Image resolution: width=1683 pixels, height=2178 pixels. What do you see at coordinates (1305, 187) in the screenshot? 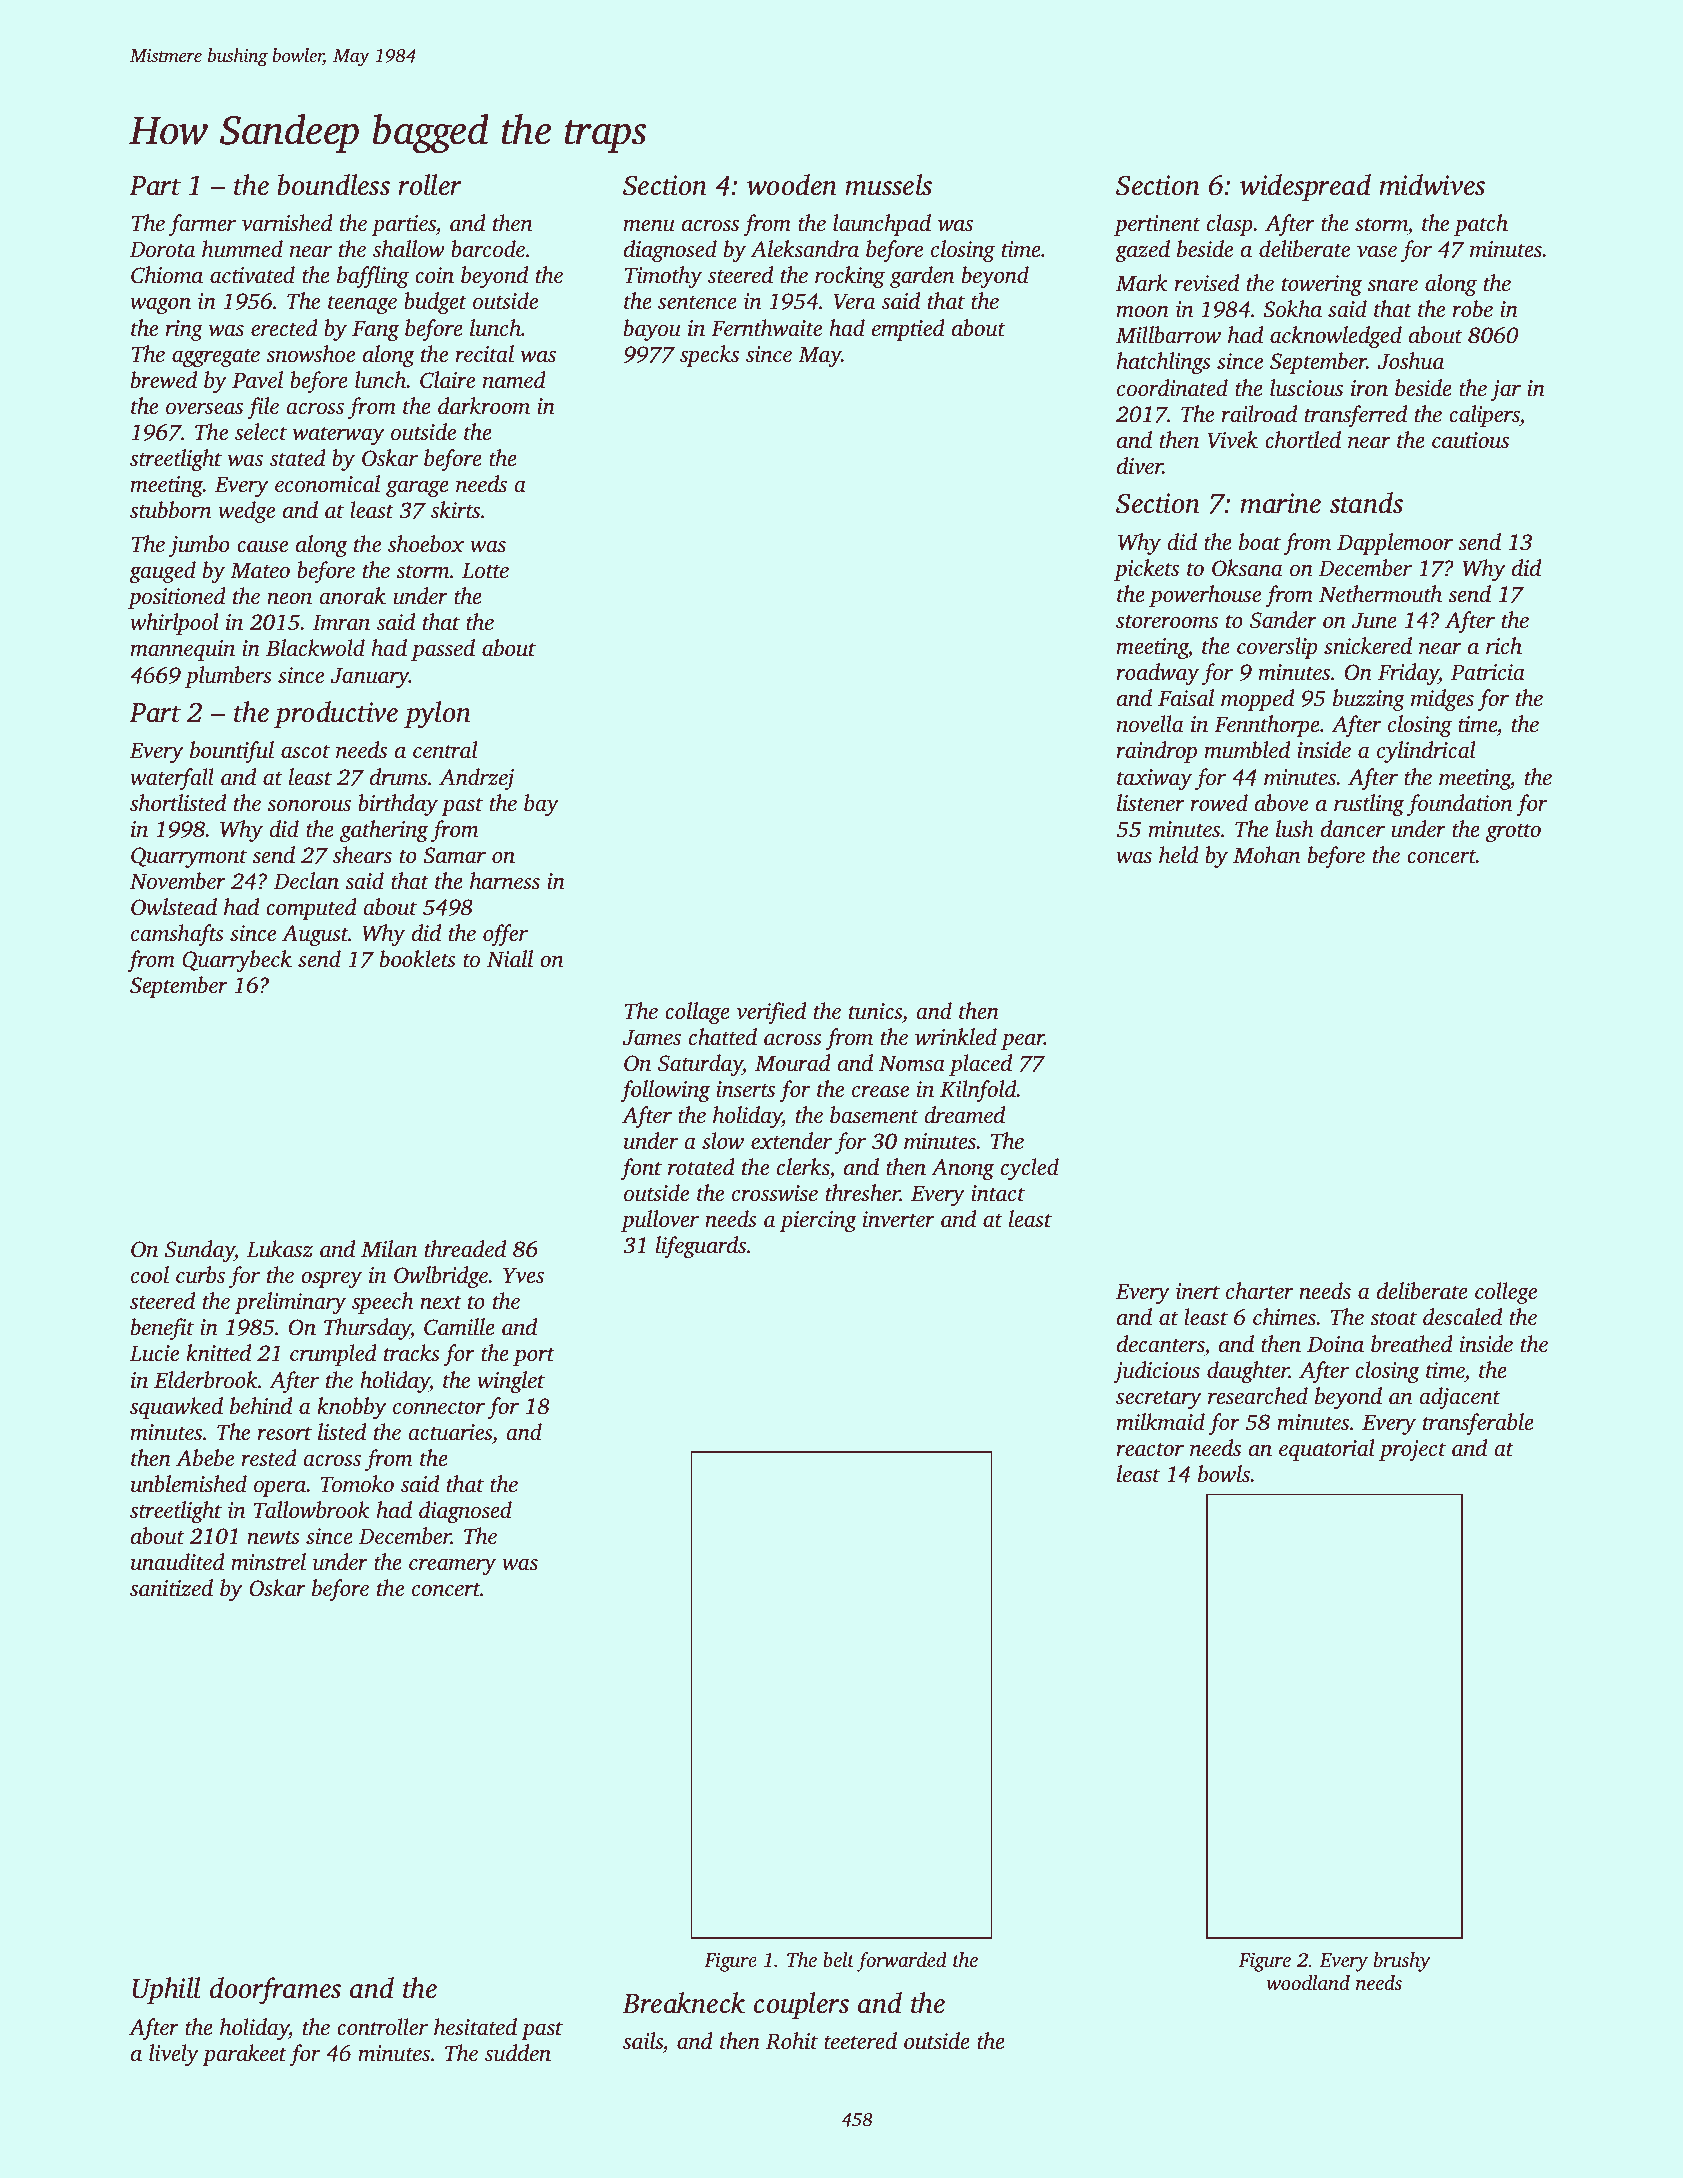
I see `widespread` at bounding box center [1305, 187].
